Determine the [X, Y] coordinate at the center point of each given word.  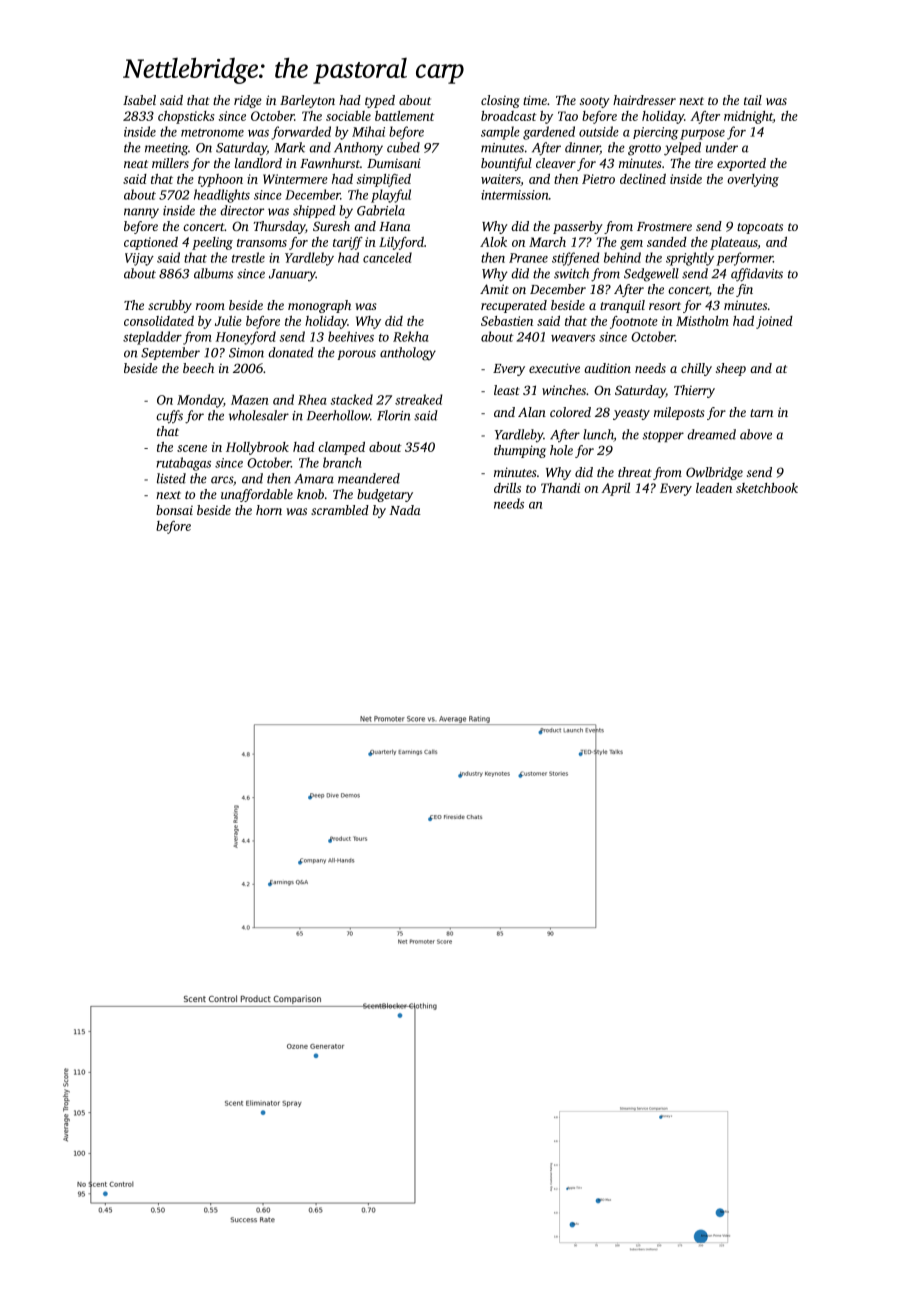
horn [269, 510]
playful [391, 196]
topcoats [760, 228]
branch [342, 462]
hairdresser [644, 100]
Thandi [560, 488]
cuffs [169, 417]
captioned [151, 243]
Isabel [139, 100]
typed [380, 101]
